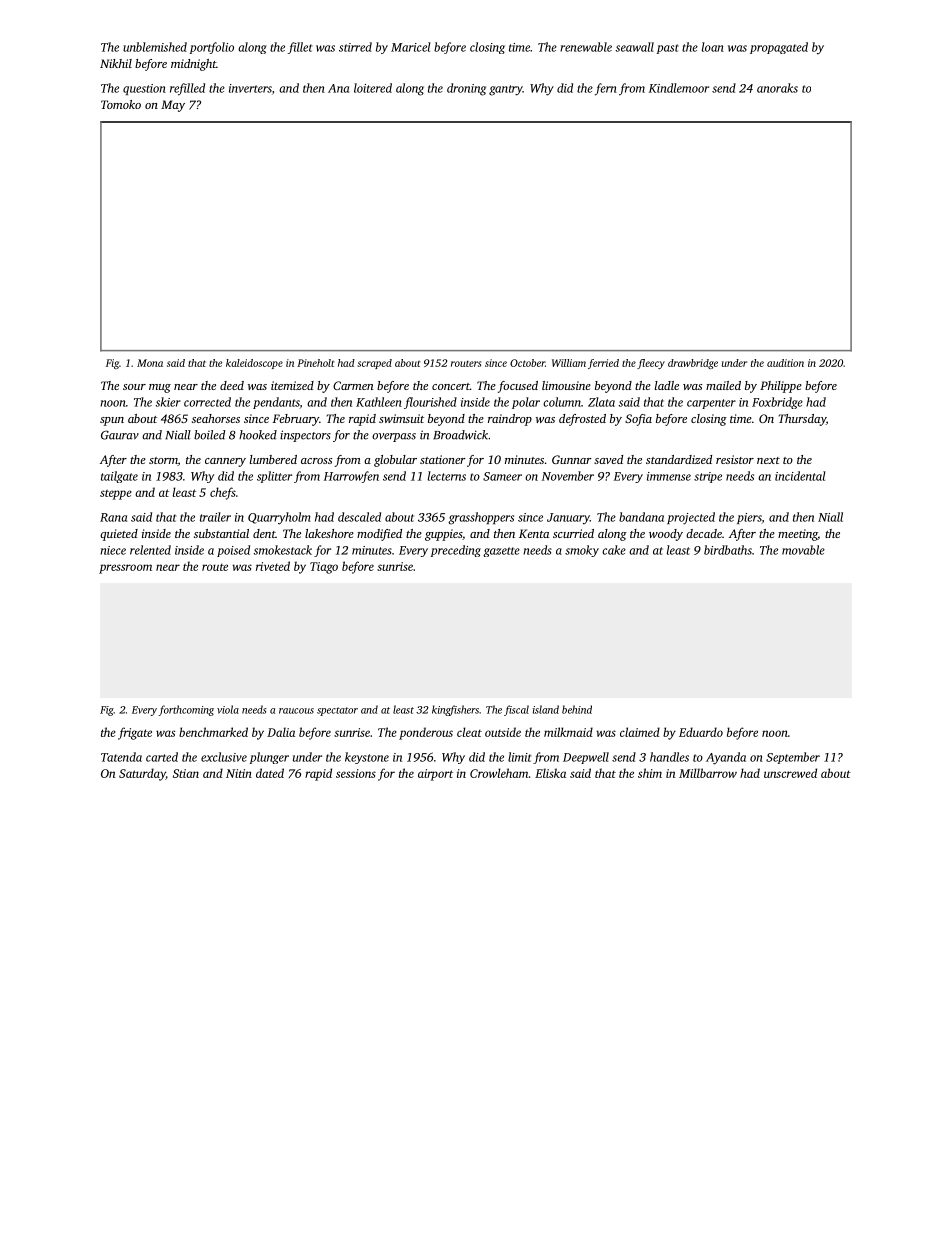 The width and height of the screenshot is (952, 1233). What do you see at coordinates (510, 420) in the screenshot?
I see `raindrop` at bounding box center [510, 420].
